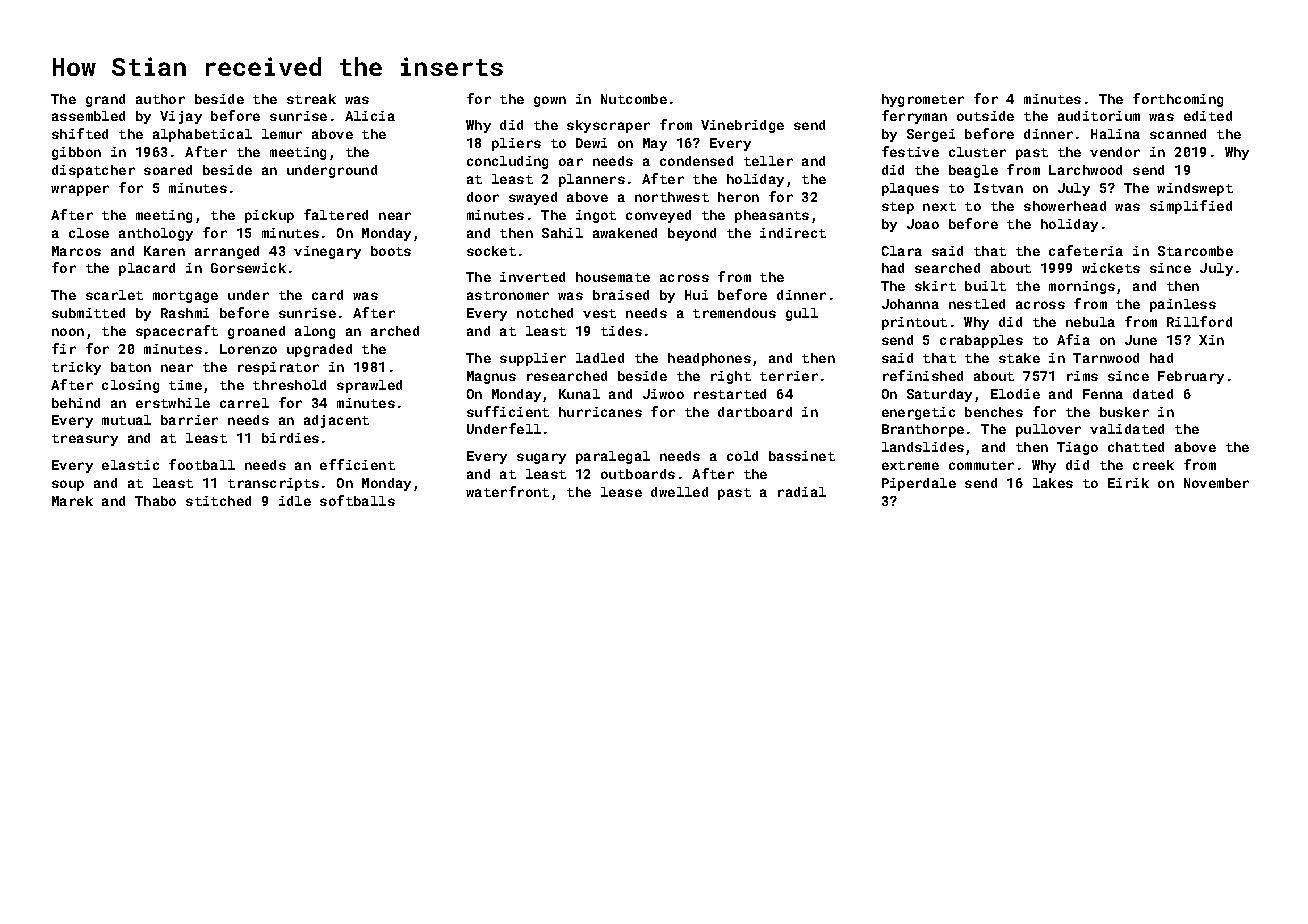  I want to click on Gorsewick, so click(248, 268).
